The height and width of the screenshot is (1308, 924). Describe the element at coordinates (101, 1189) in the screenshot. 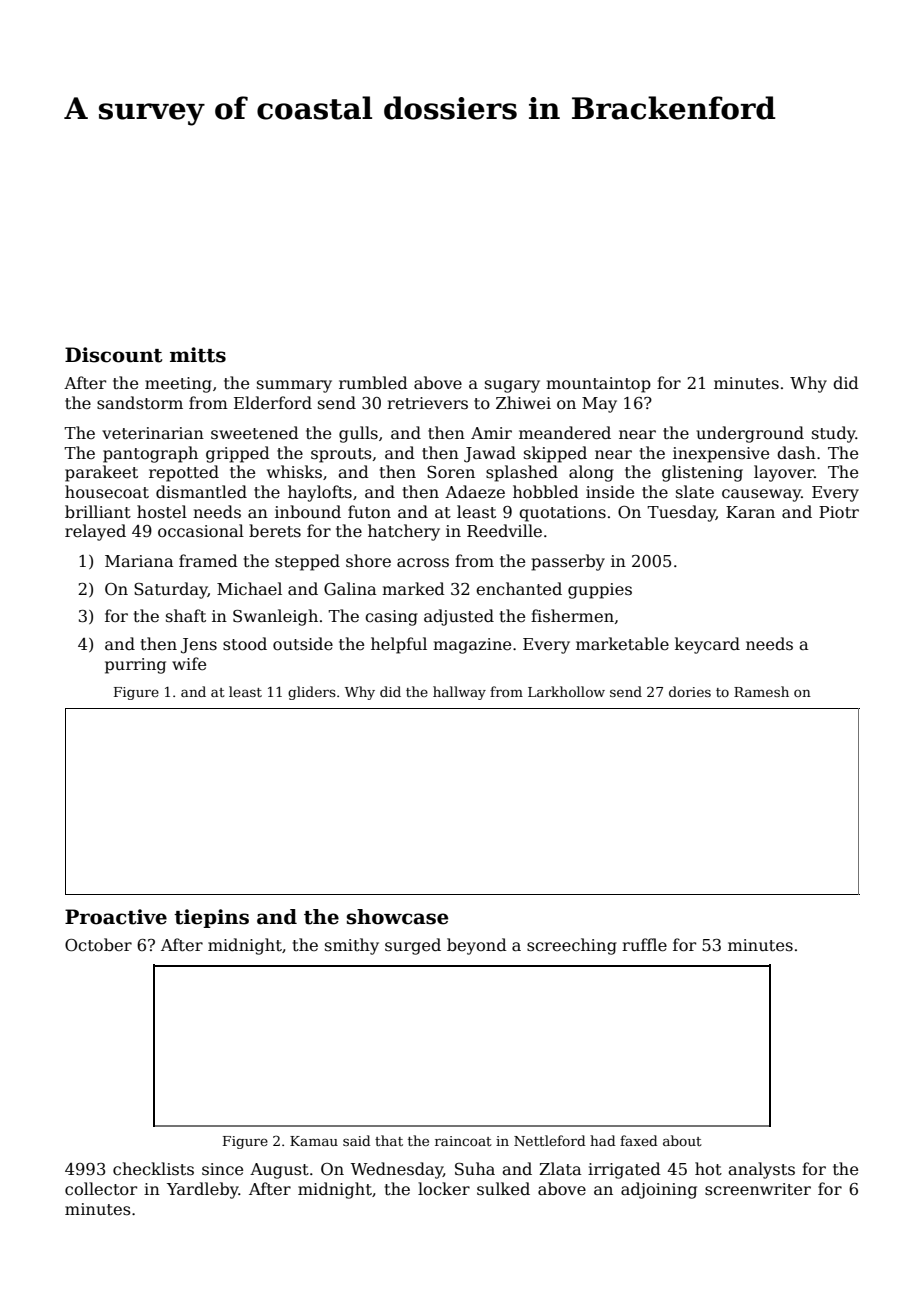

I see `collector` at that location.
